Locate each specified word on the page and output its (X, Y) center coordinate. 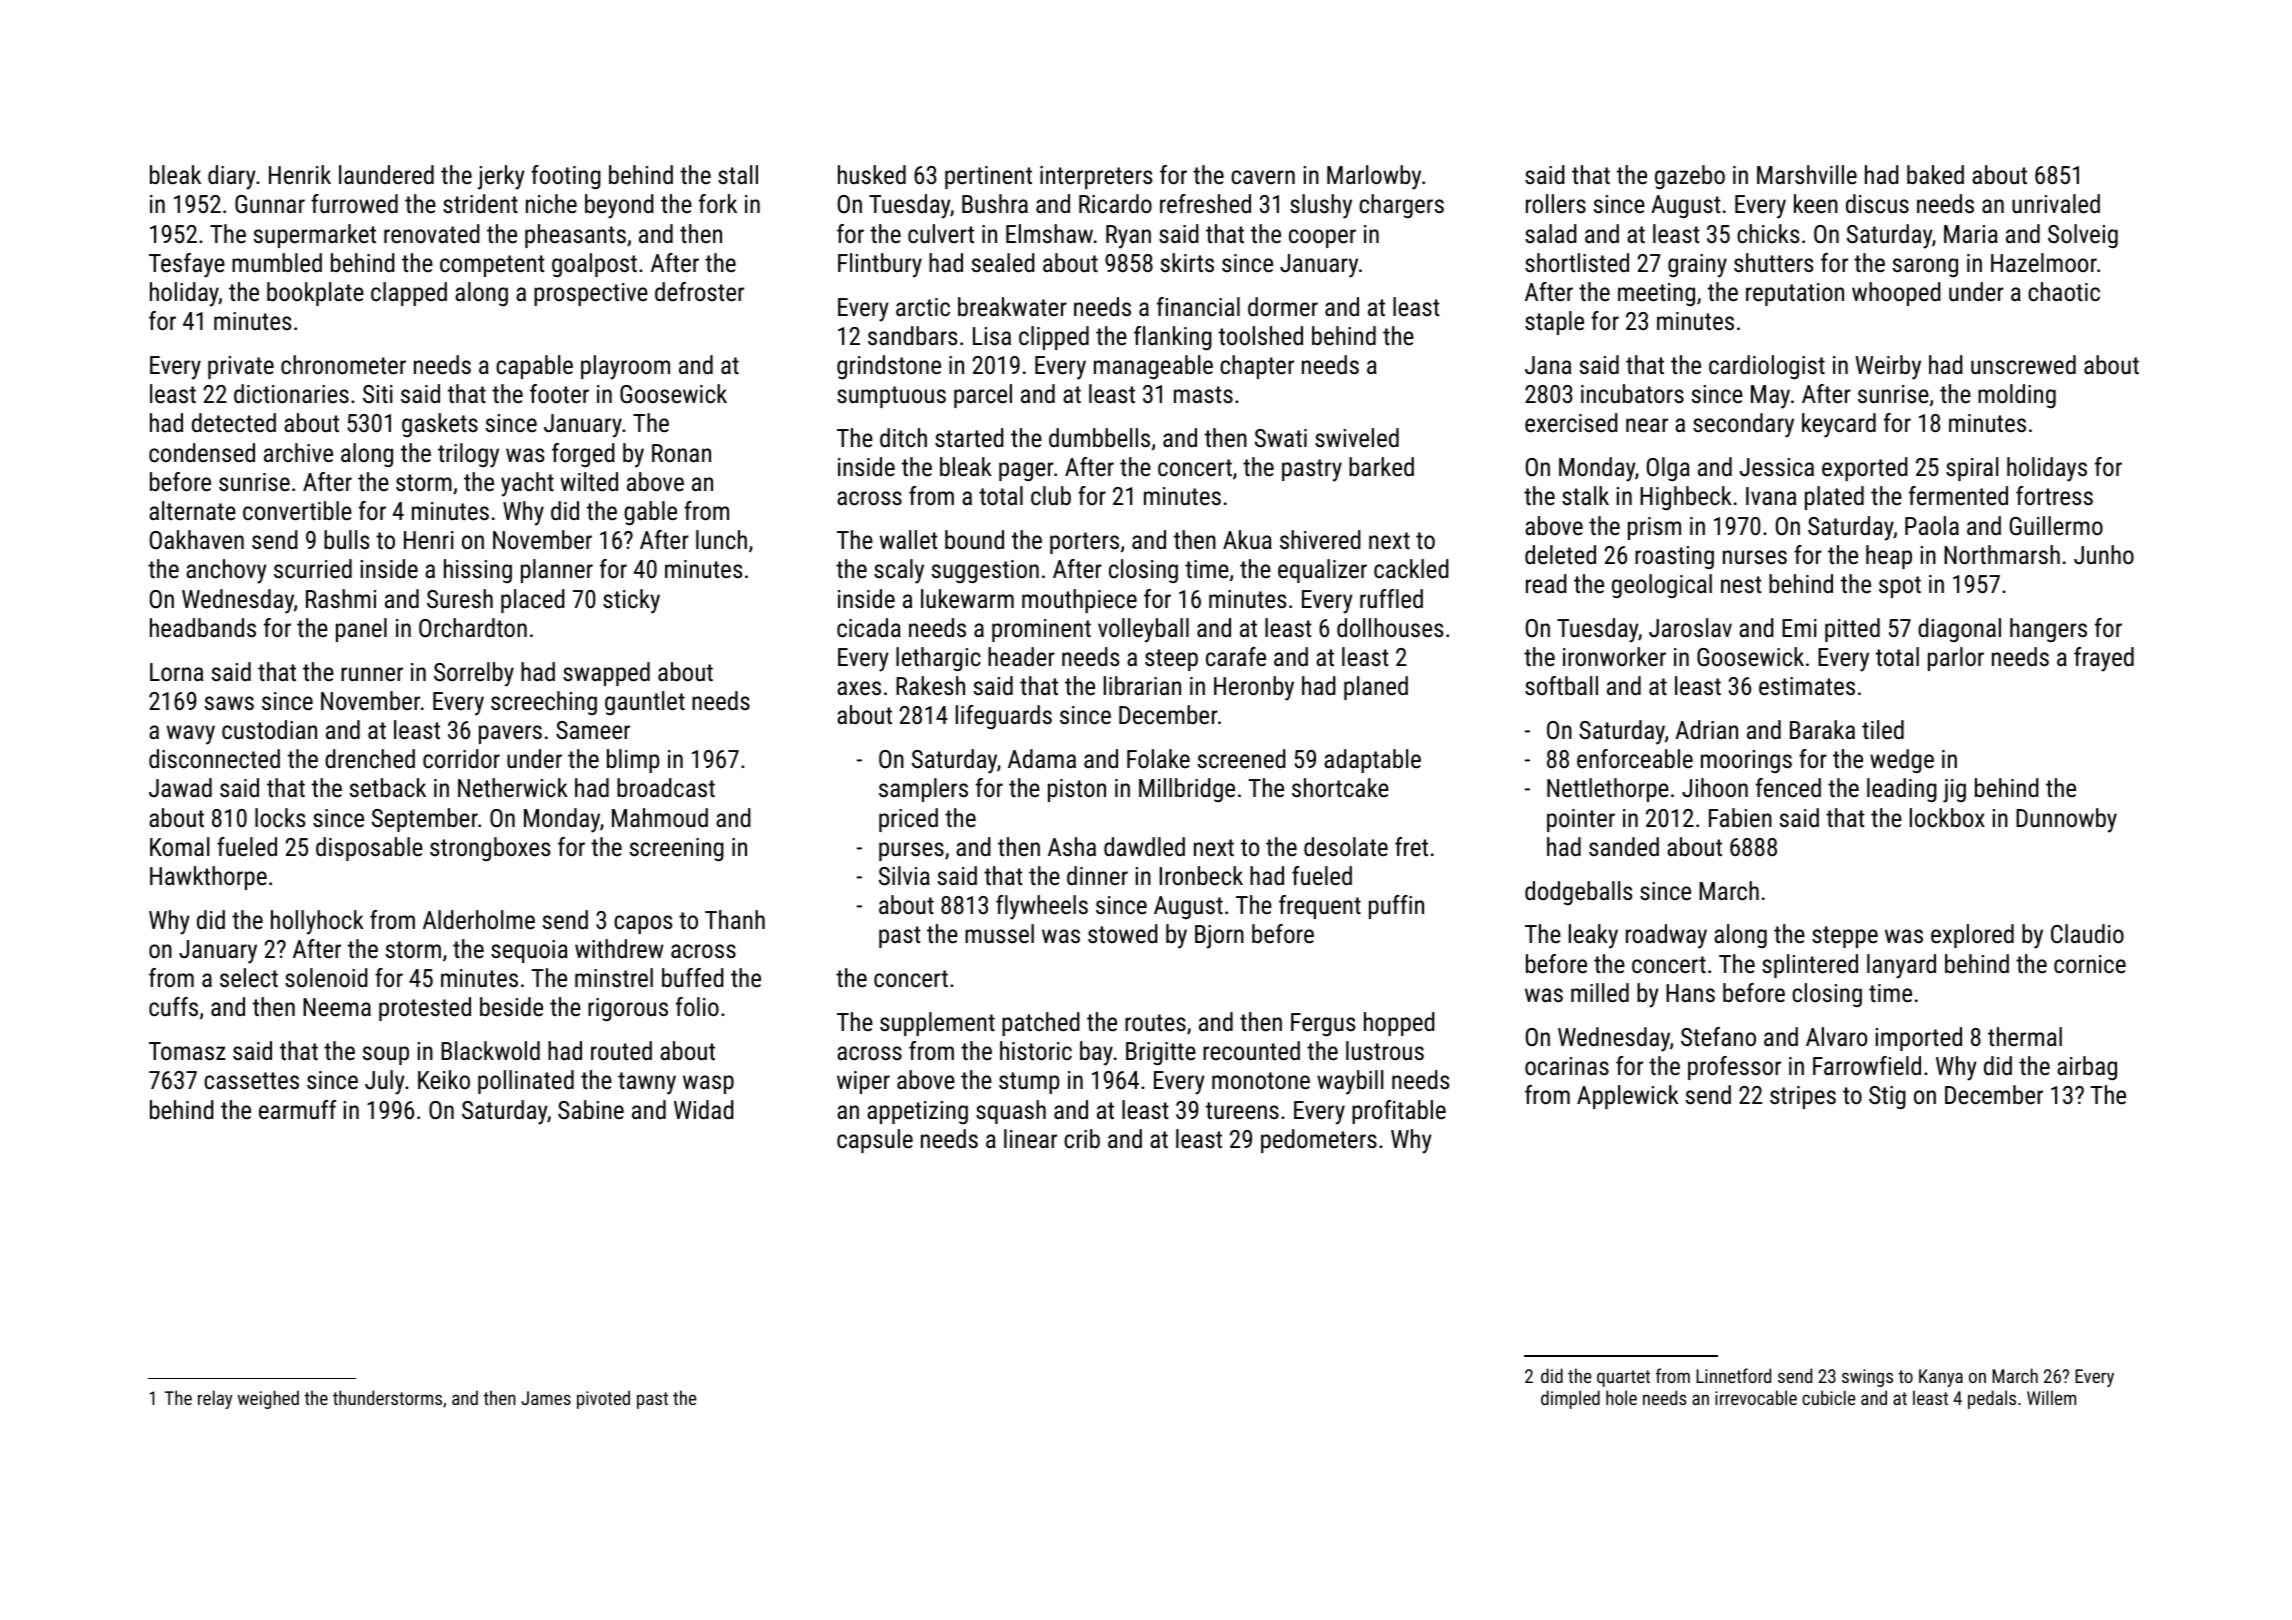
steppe (1845, 937)
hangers (2048, 630)
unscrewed (2023, 364)
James (546, 1398)
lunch (721, 539)
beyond (619, 206)
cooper (1322, 238)
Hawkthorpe (208, 878)
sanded (1624, 846)
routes (1155, 1022)
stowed (1123, 933)
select (249, 977)
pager (1026, 471)
